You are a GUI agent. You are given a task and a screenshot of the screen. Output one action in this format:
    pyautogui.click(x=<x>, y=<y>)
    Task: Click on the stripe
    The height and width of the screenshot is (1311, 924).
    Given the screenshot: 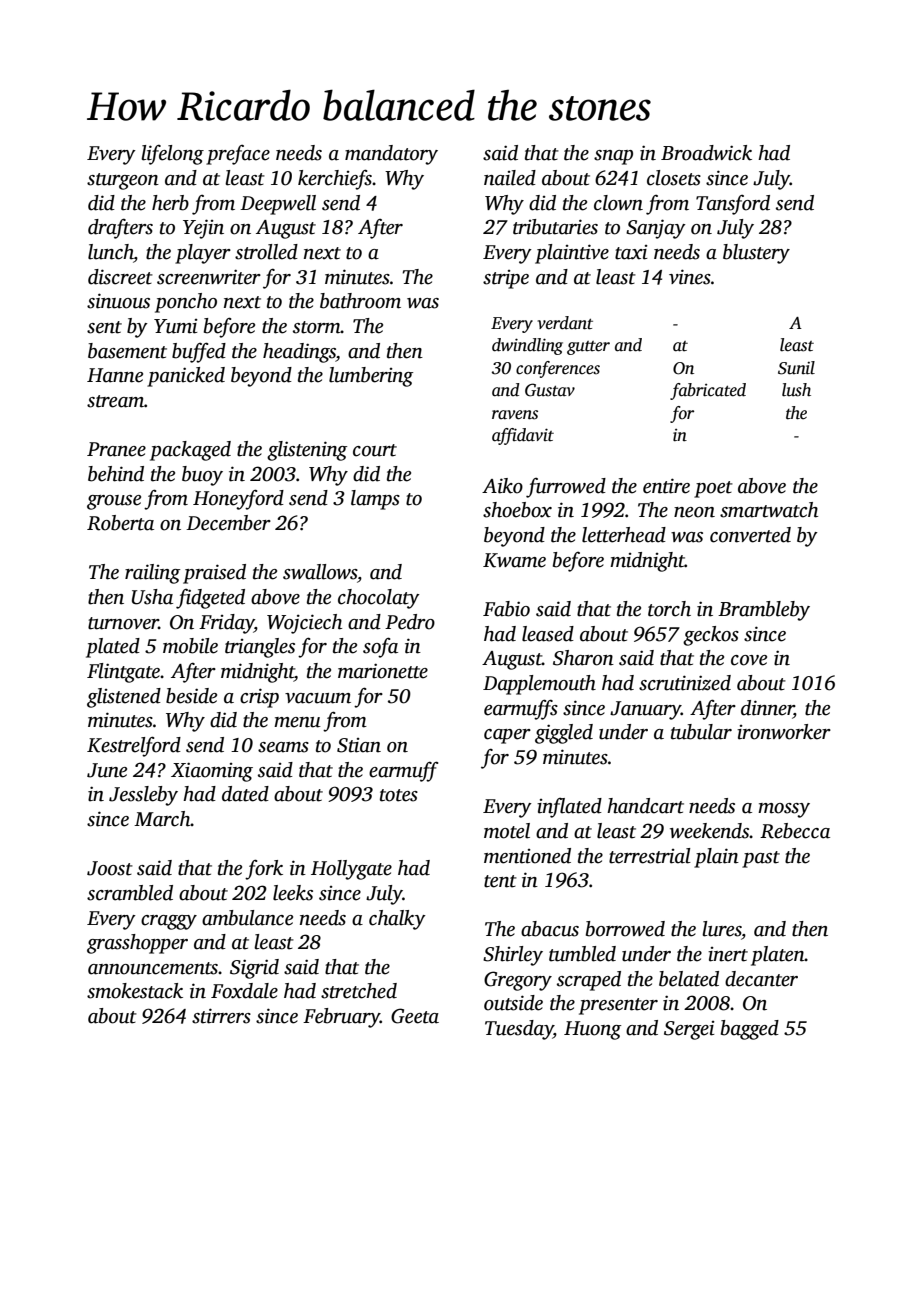 What is the action you would take?
    pyautogui.click(x=506, y=279)
